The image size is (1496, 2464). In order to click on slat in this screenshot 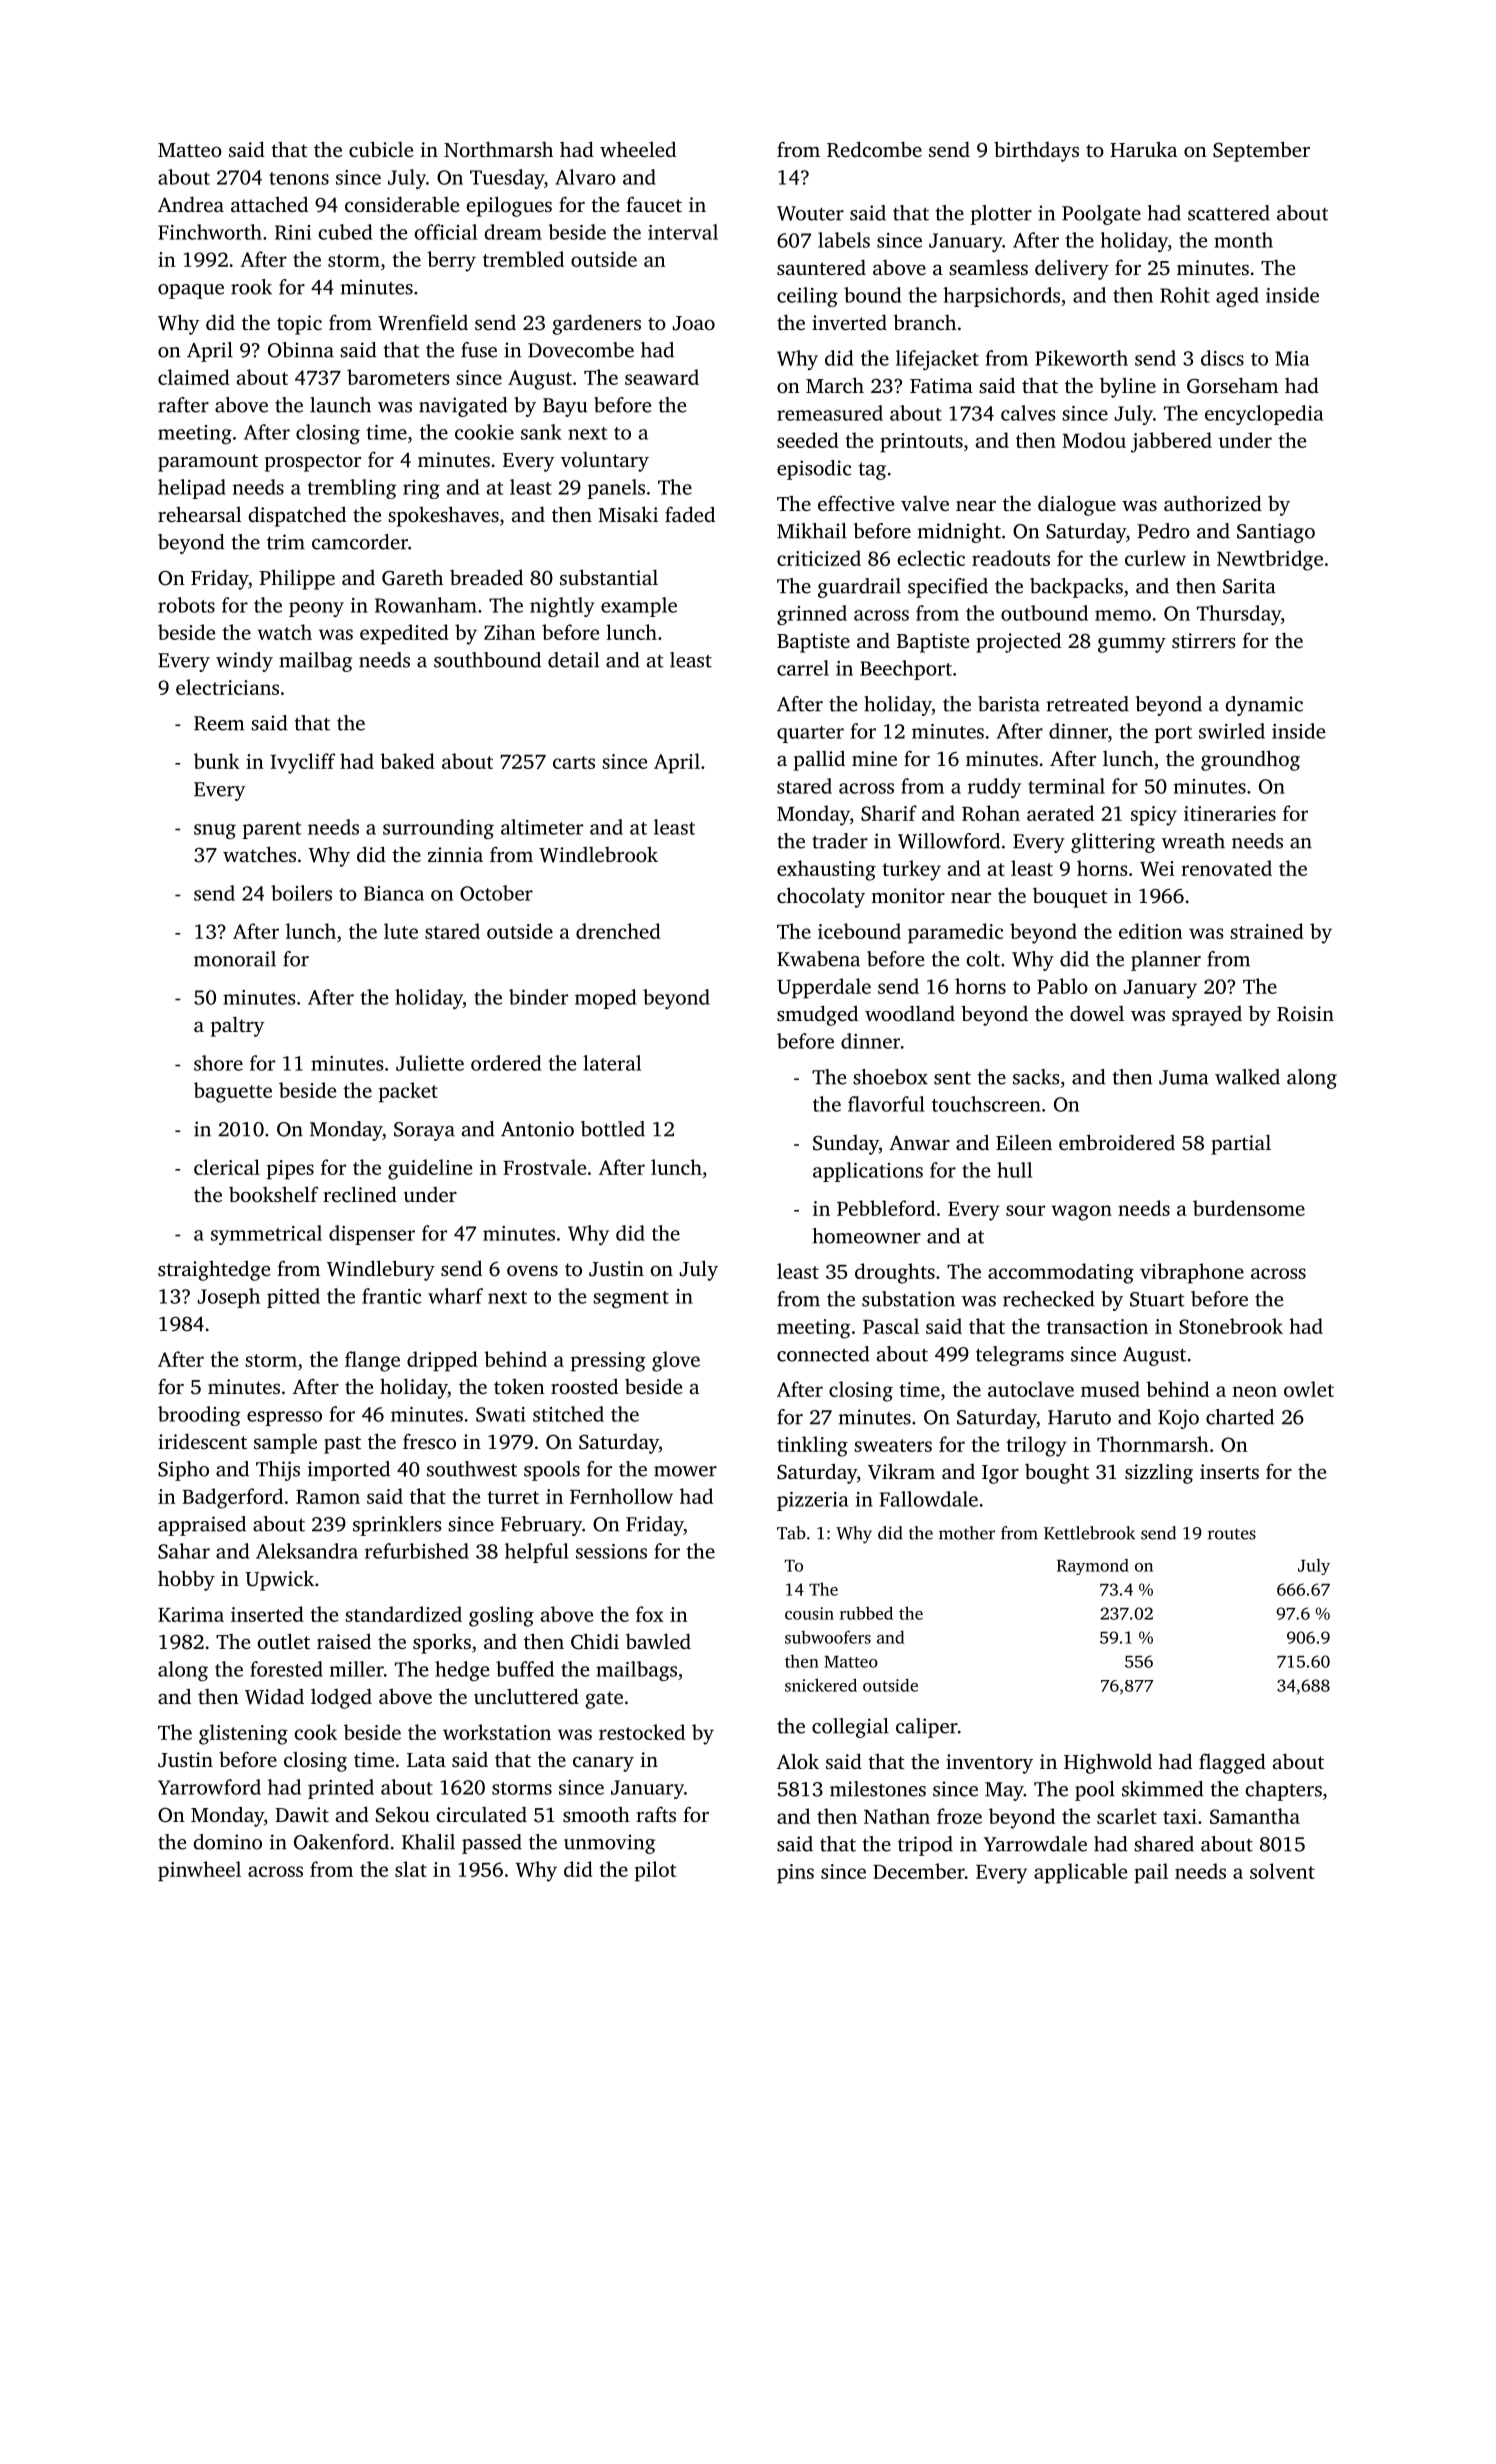, I will do `click(411, 1869)`.
